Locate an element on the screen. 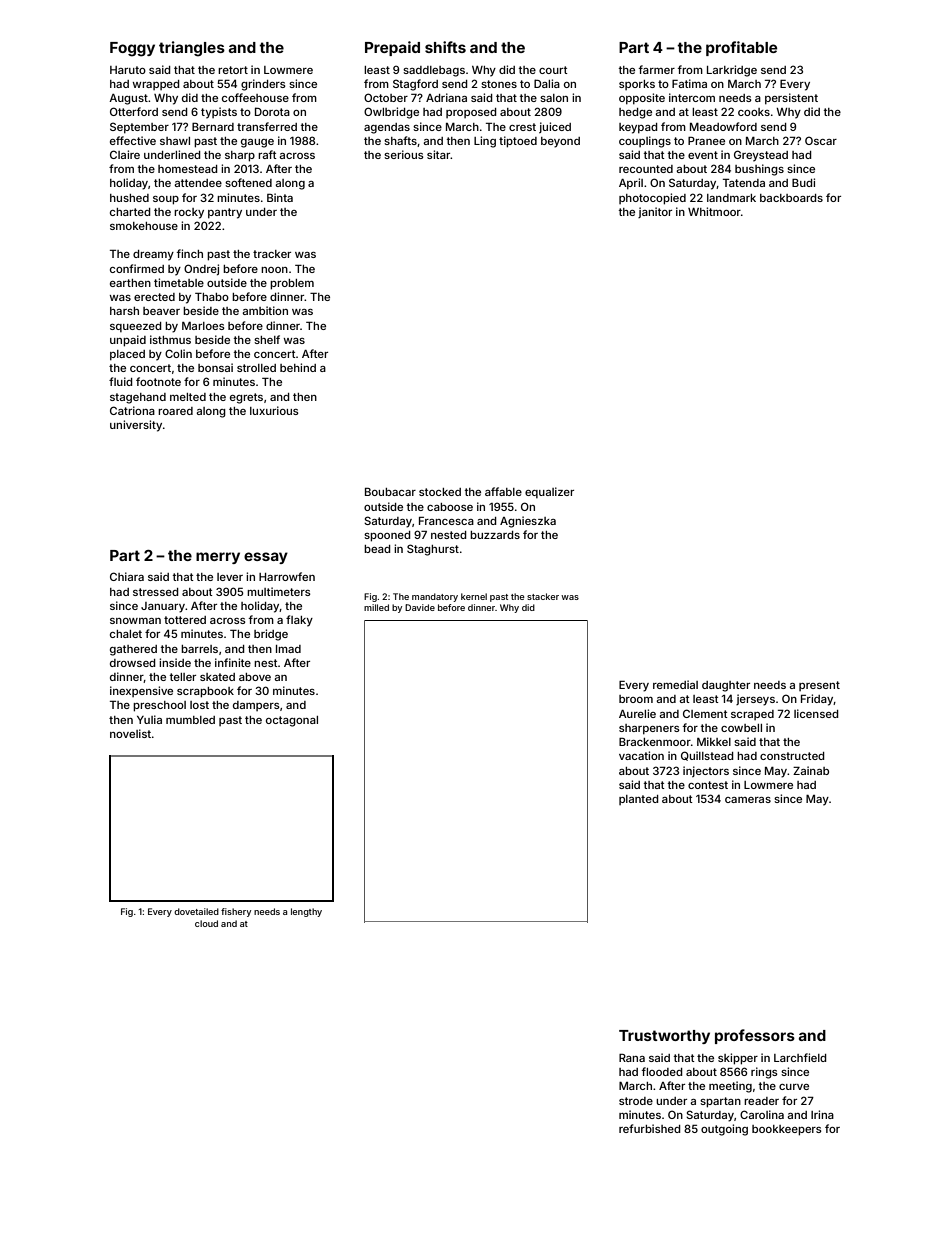 This screenshot has height=1233, width=952. skated is located at coordinates (217, 677).
